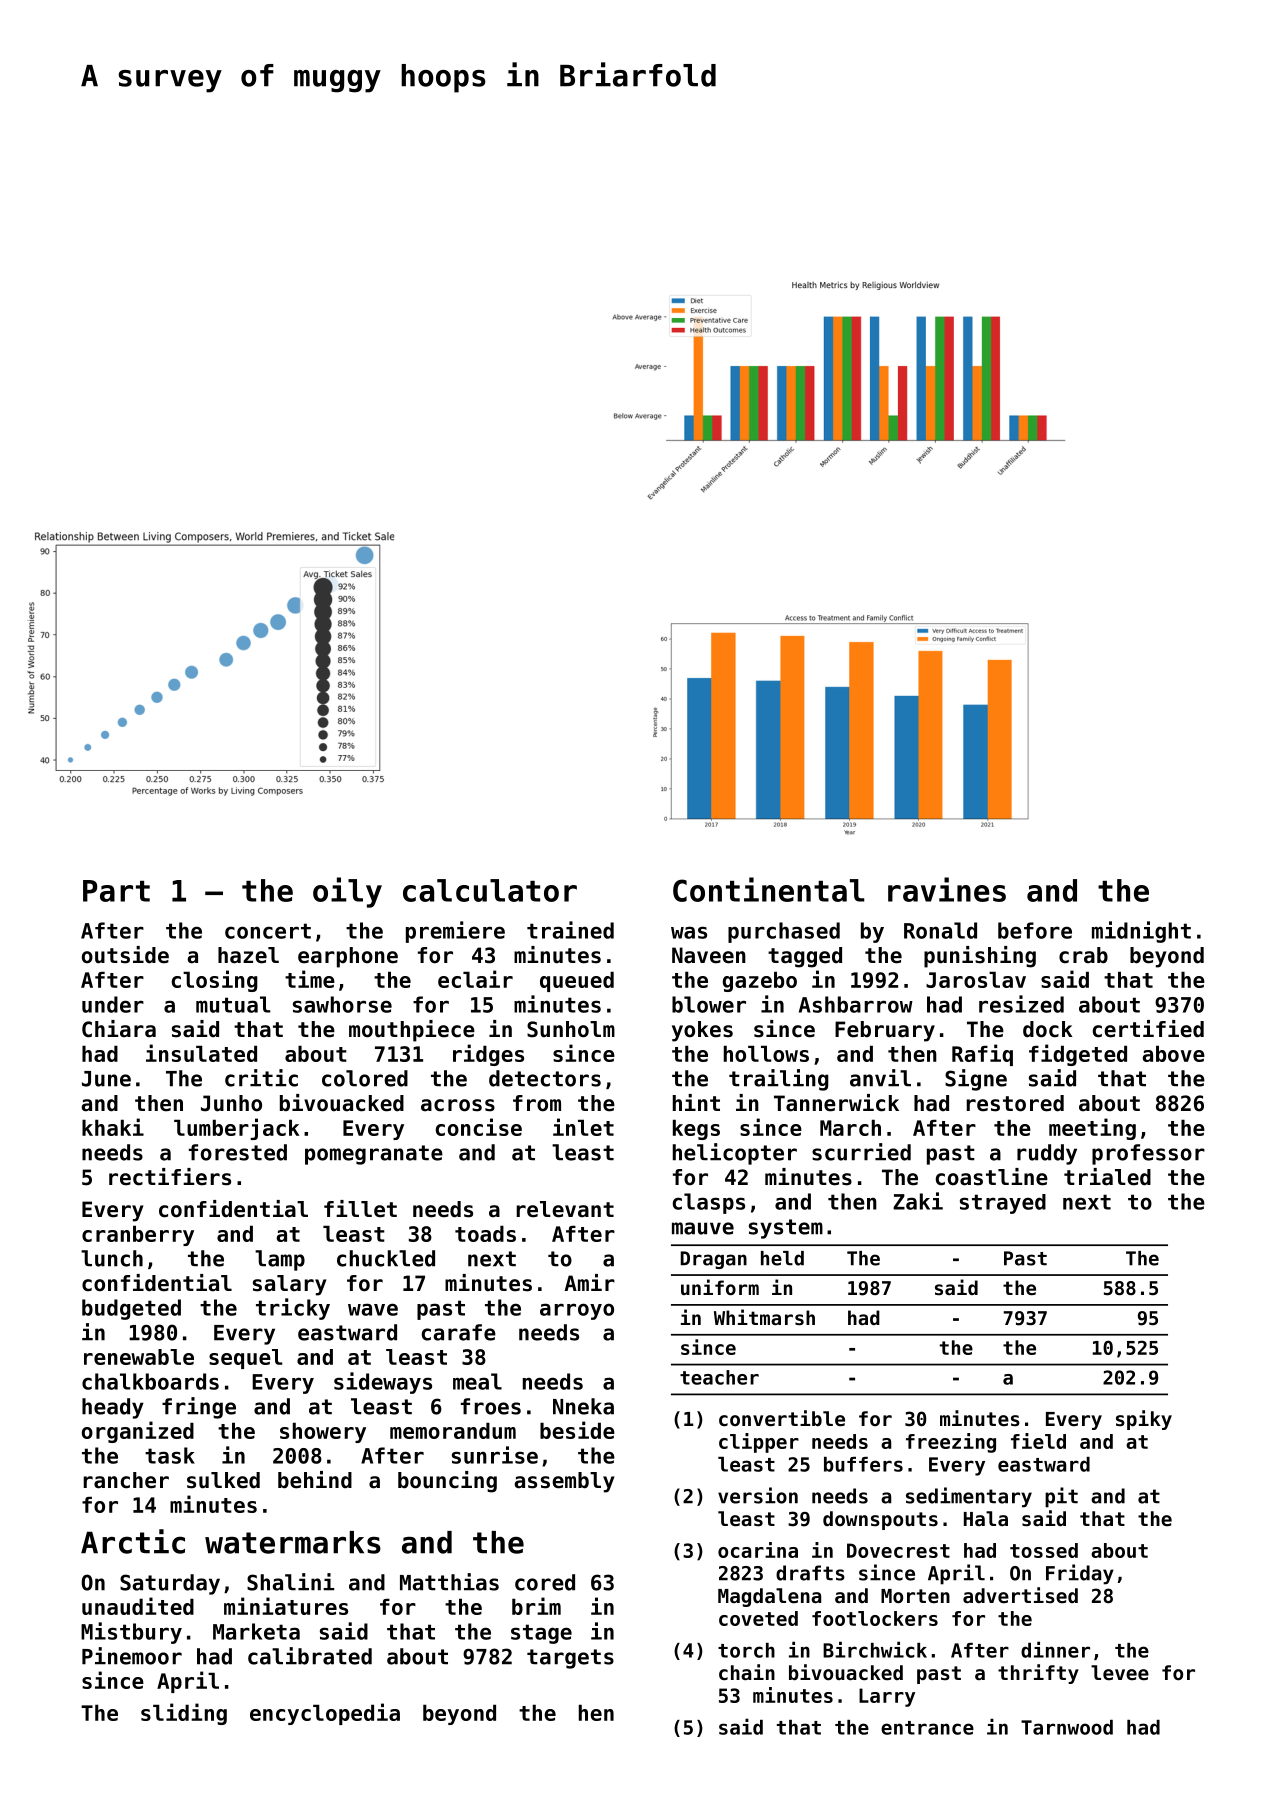 This screenshot has width=1286, height=1819. I want to click on calculator, so click(490, 890).
